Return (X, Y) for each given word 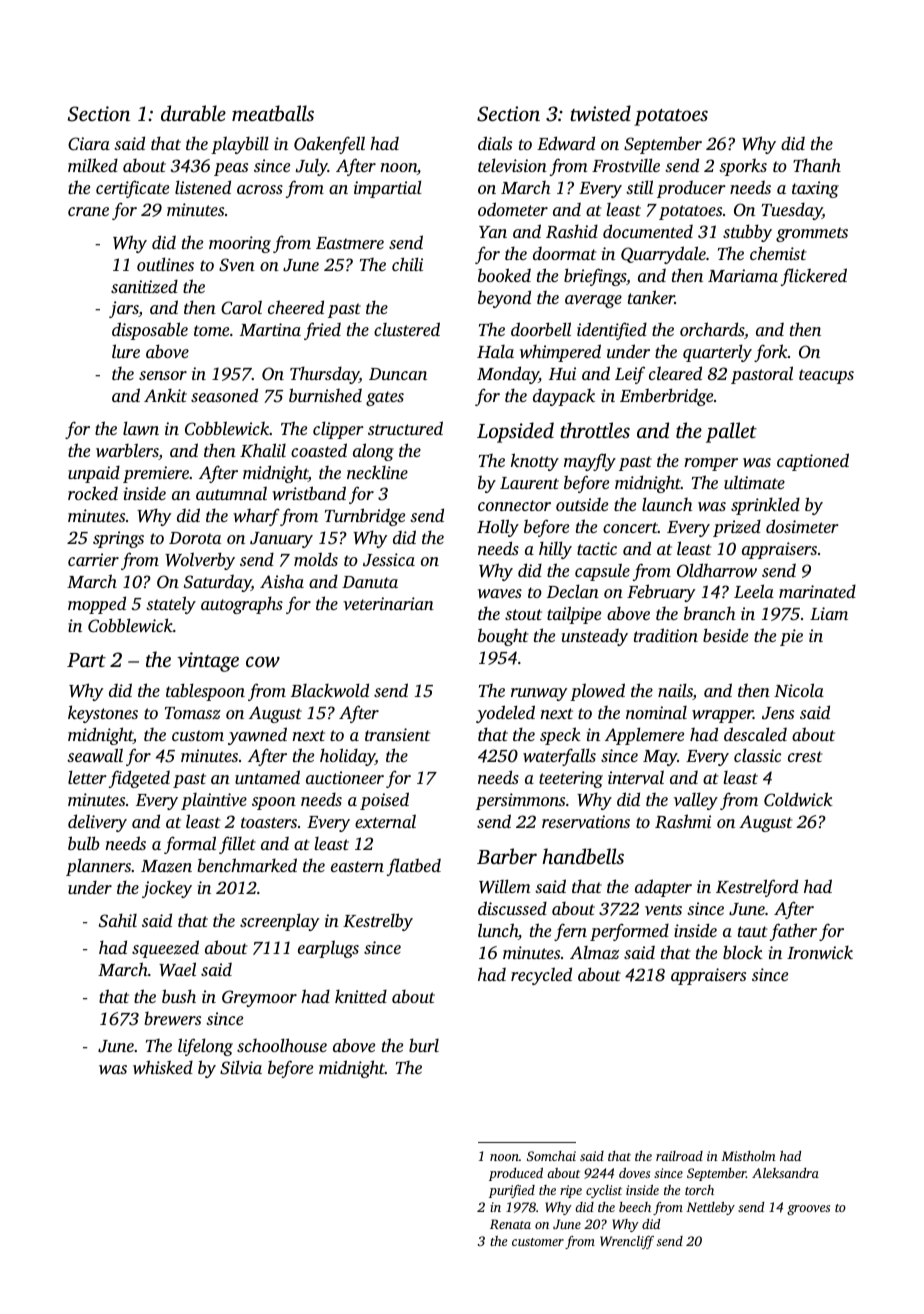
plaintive (214, 801)
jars (124, 309)
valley (696, 801)
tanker (651, 297)
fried (322, 331)
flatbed (414, 867)
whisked (163, 1067)
